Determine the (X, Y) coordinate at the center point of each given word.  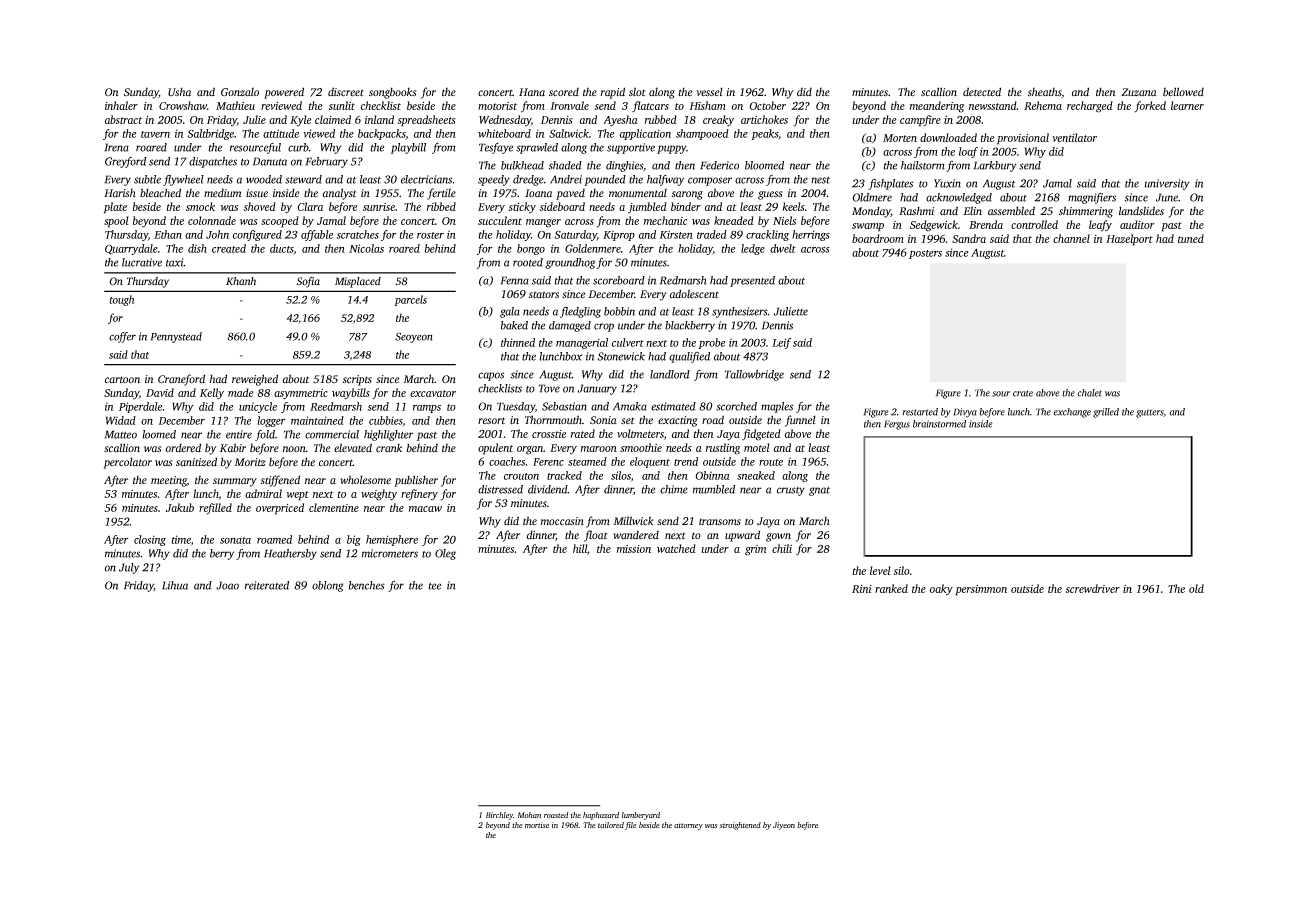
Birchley (499, 816)
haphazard (601, 816)
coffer (122, 337)
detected (982, 92)
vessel (709, 92)
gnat (819, 491)
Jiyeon (784, 826)
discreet (346, 92)
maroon (599, 449)
